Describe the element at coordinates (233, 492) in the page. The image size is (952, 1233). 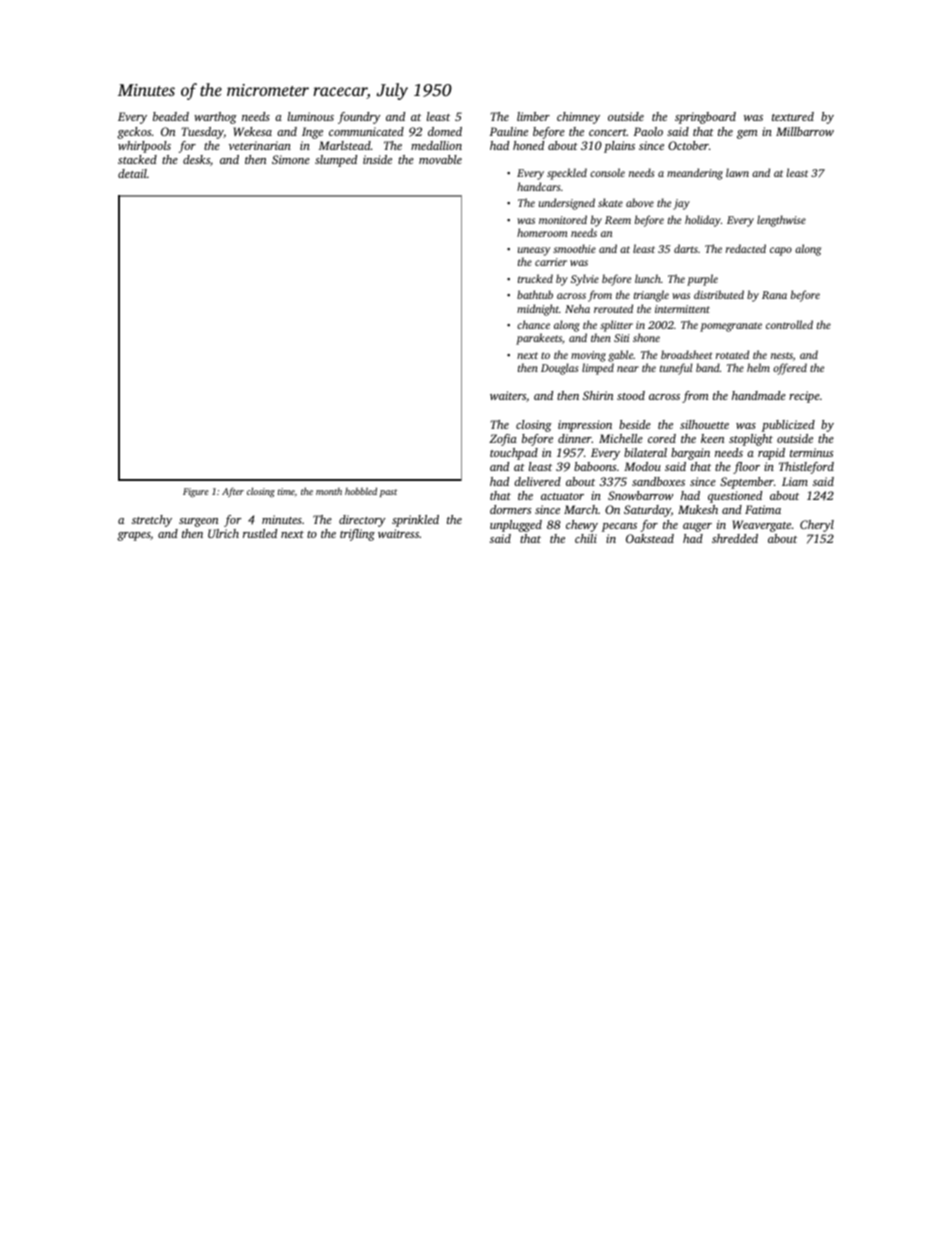
I see `After` at that location.
